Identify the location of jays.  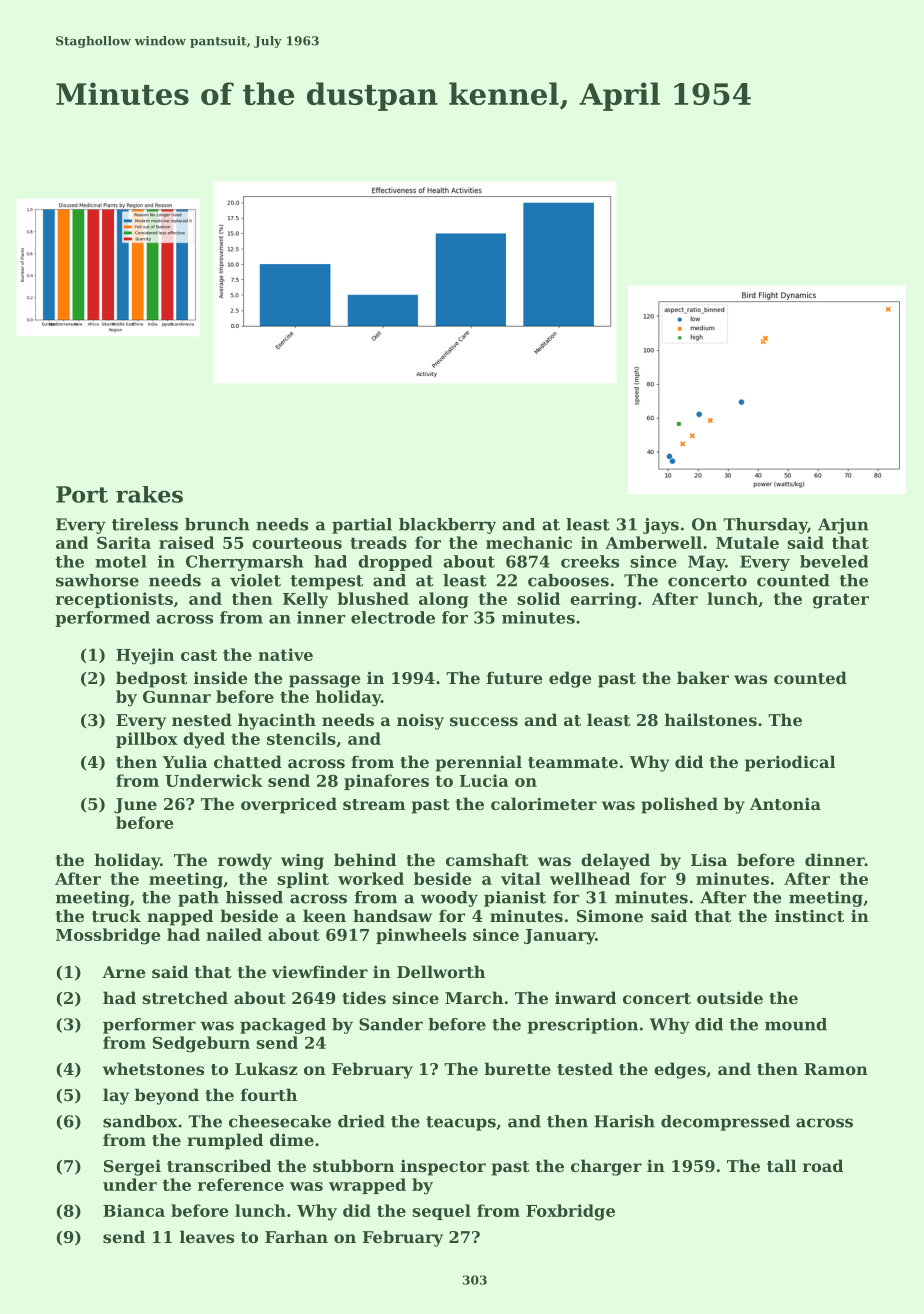
(661, 526).
